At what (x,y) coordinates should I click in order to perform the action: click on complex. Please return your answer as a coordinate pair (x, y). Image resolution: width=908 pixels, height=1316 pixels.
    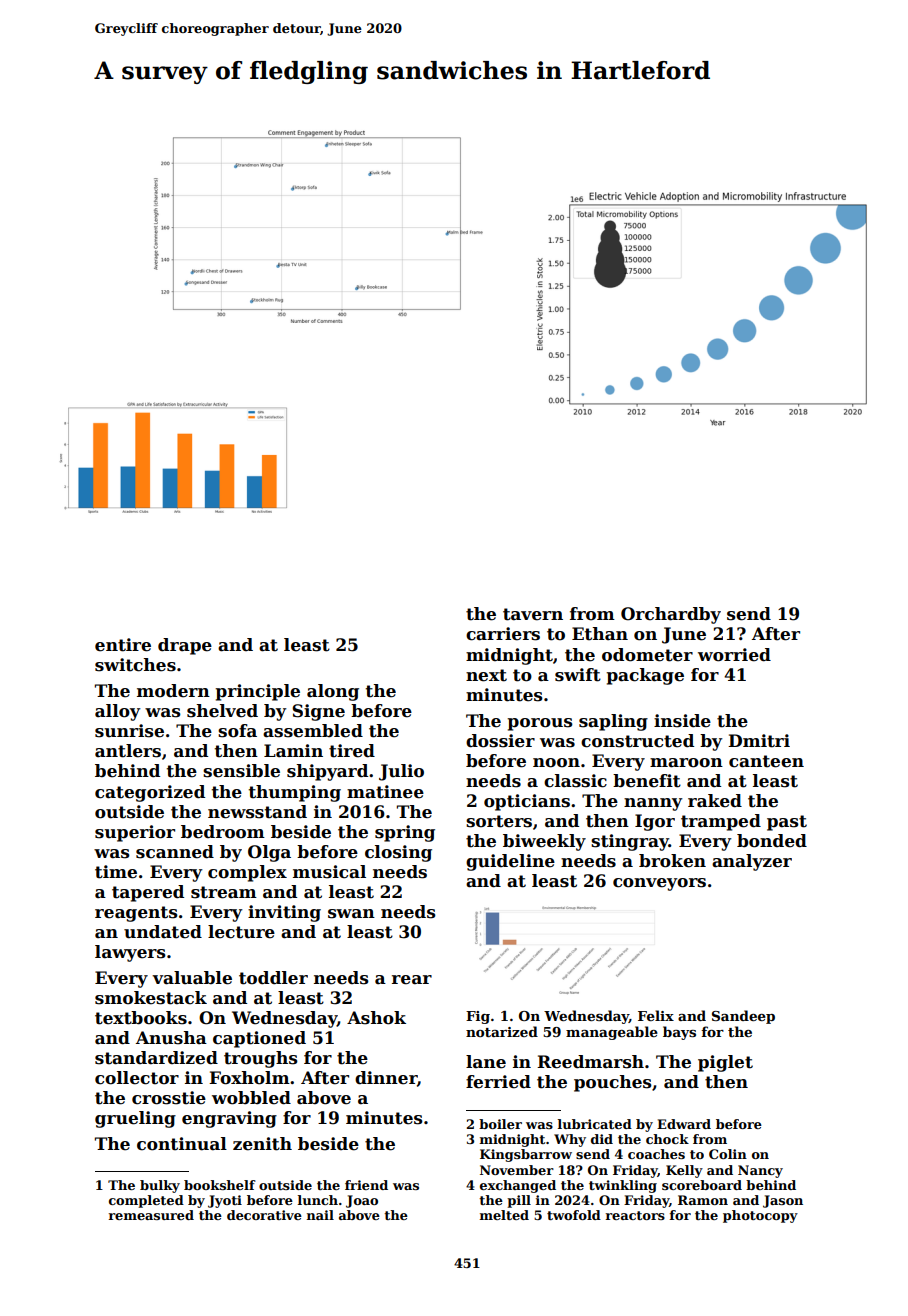
    Looking at the image, I should click on (247, 873).
